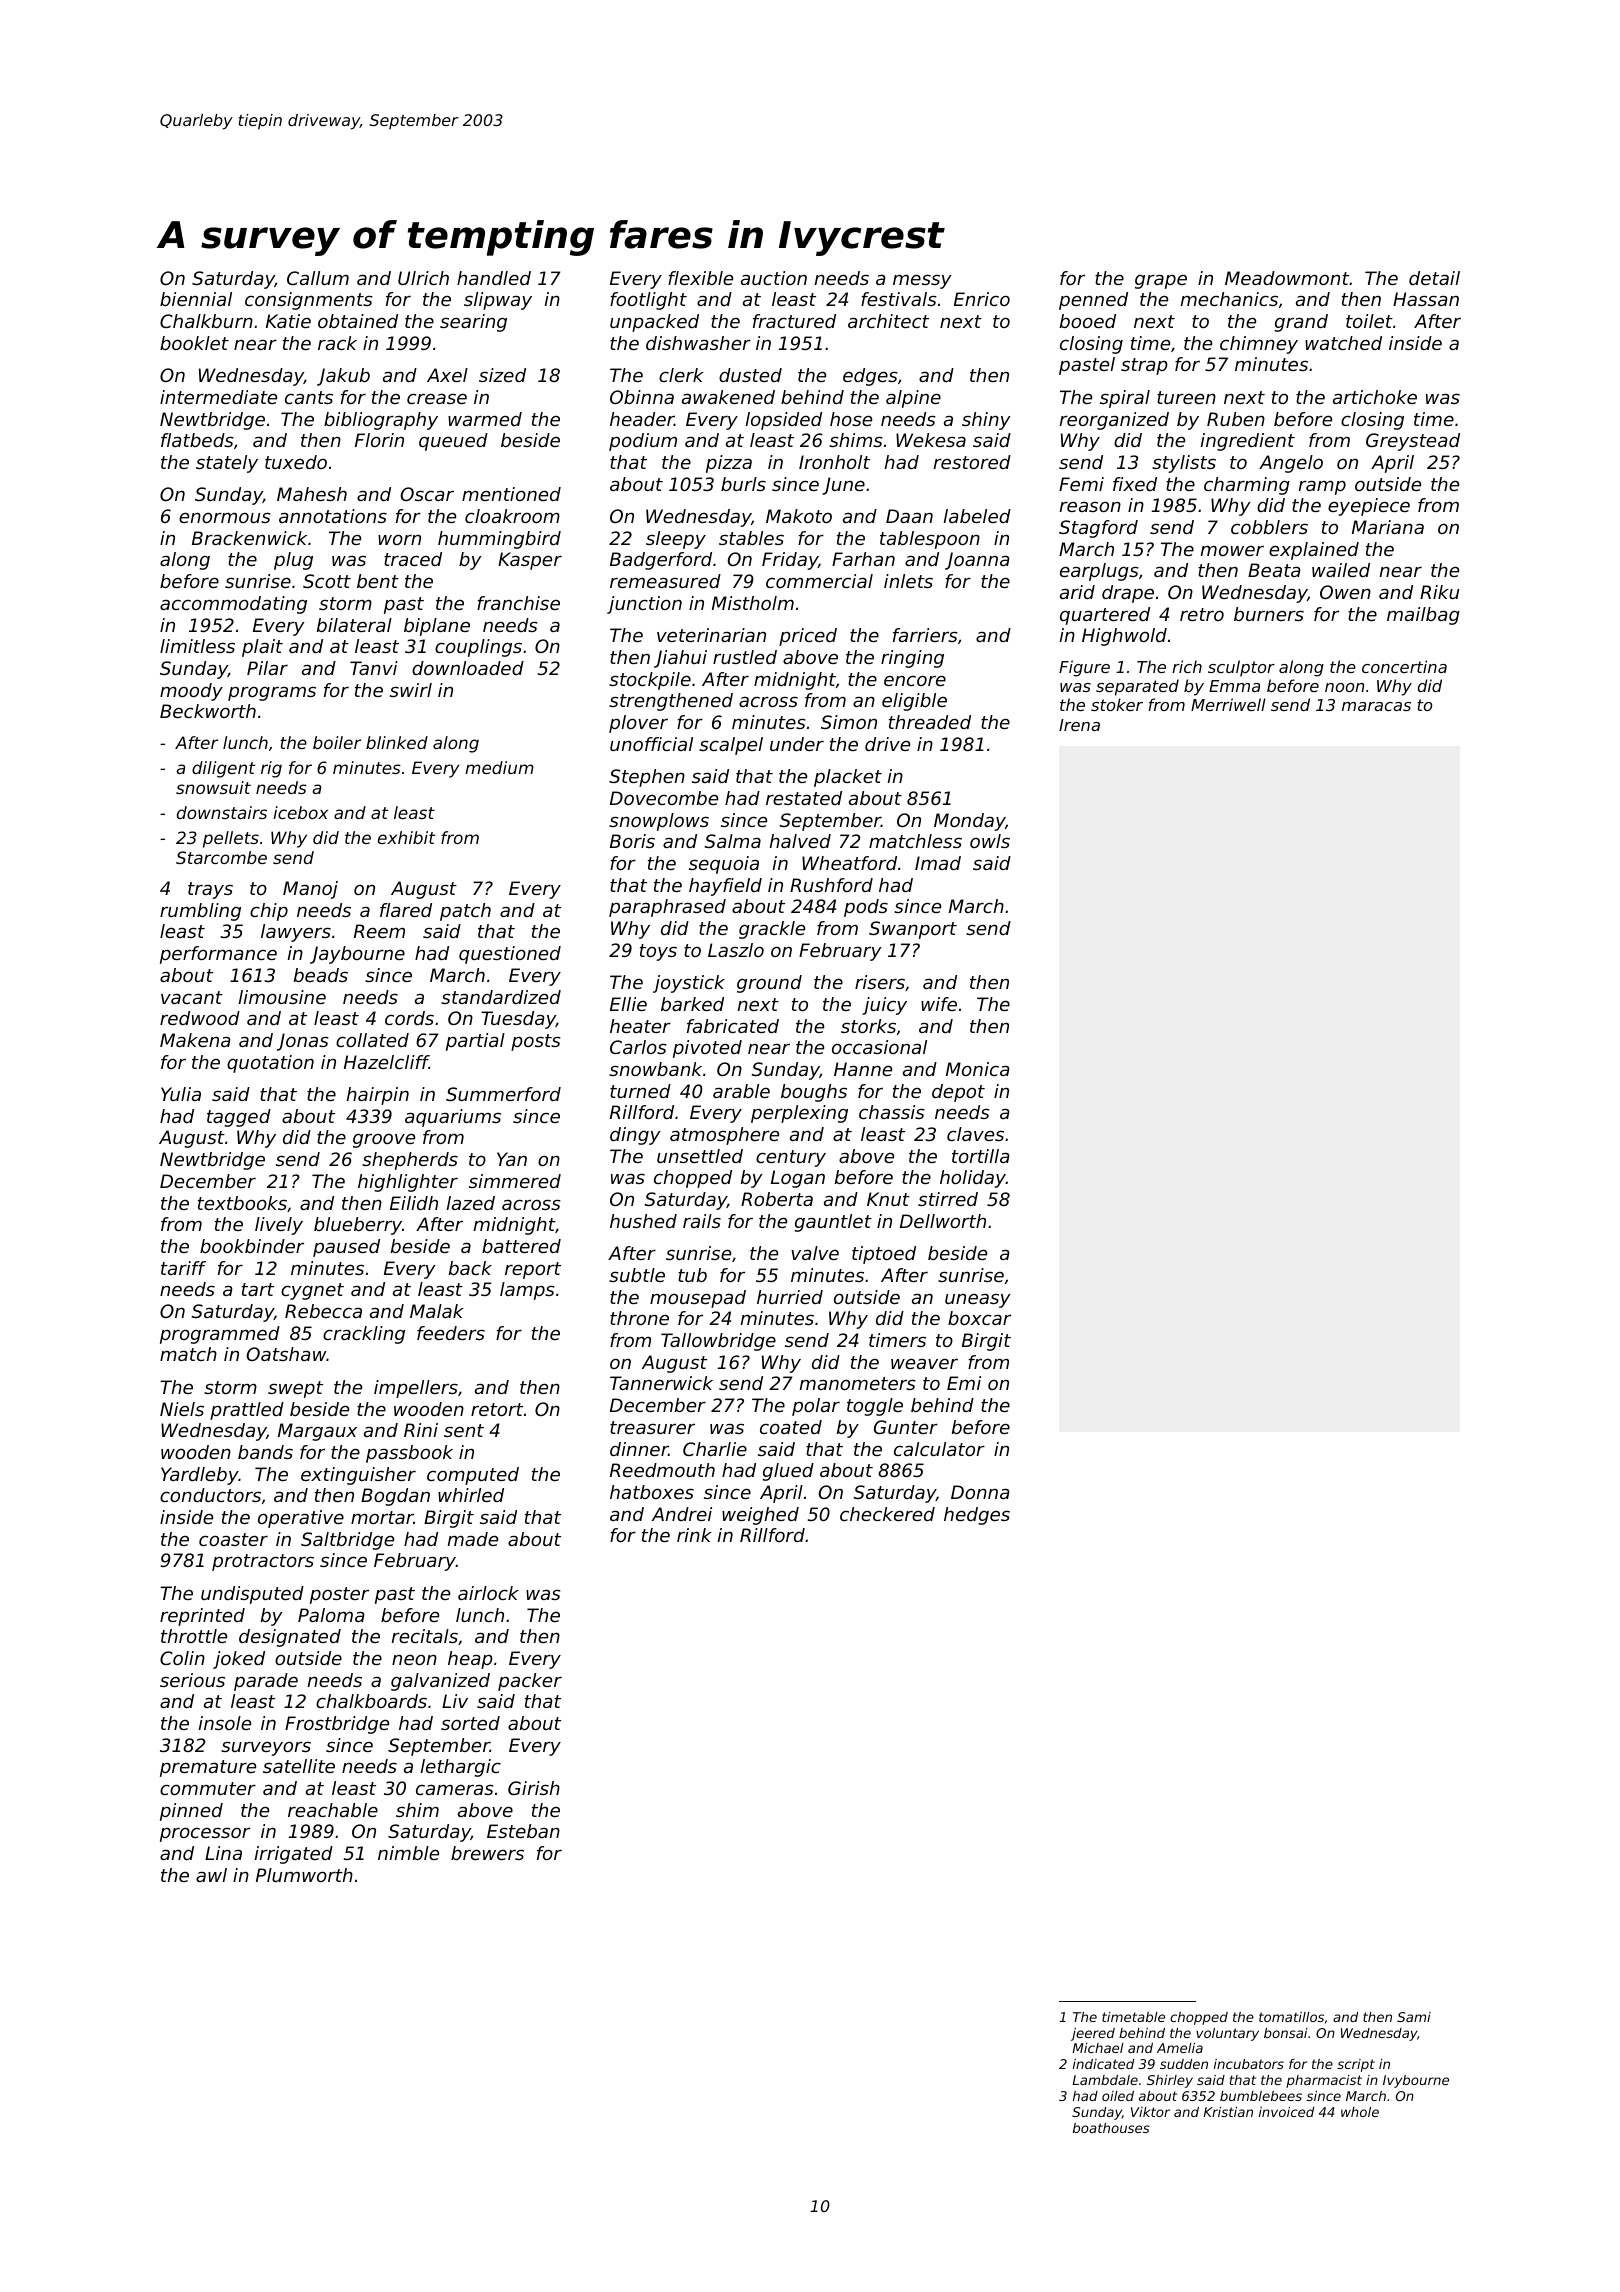 The width and height of the screenshot is (1620, 2292). What do you see at coordinates (698, 343) in the screenshot?
I see `dishwasher` at bounding box center [698, 343].
